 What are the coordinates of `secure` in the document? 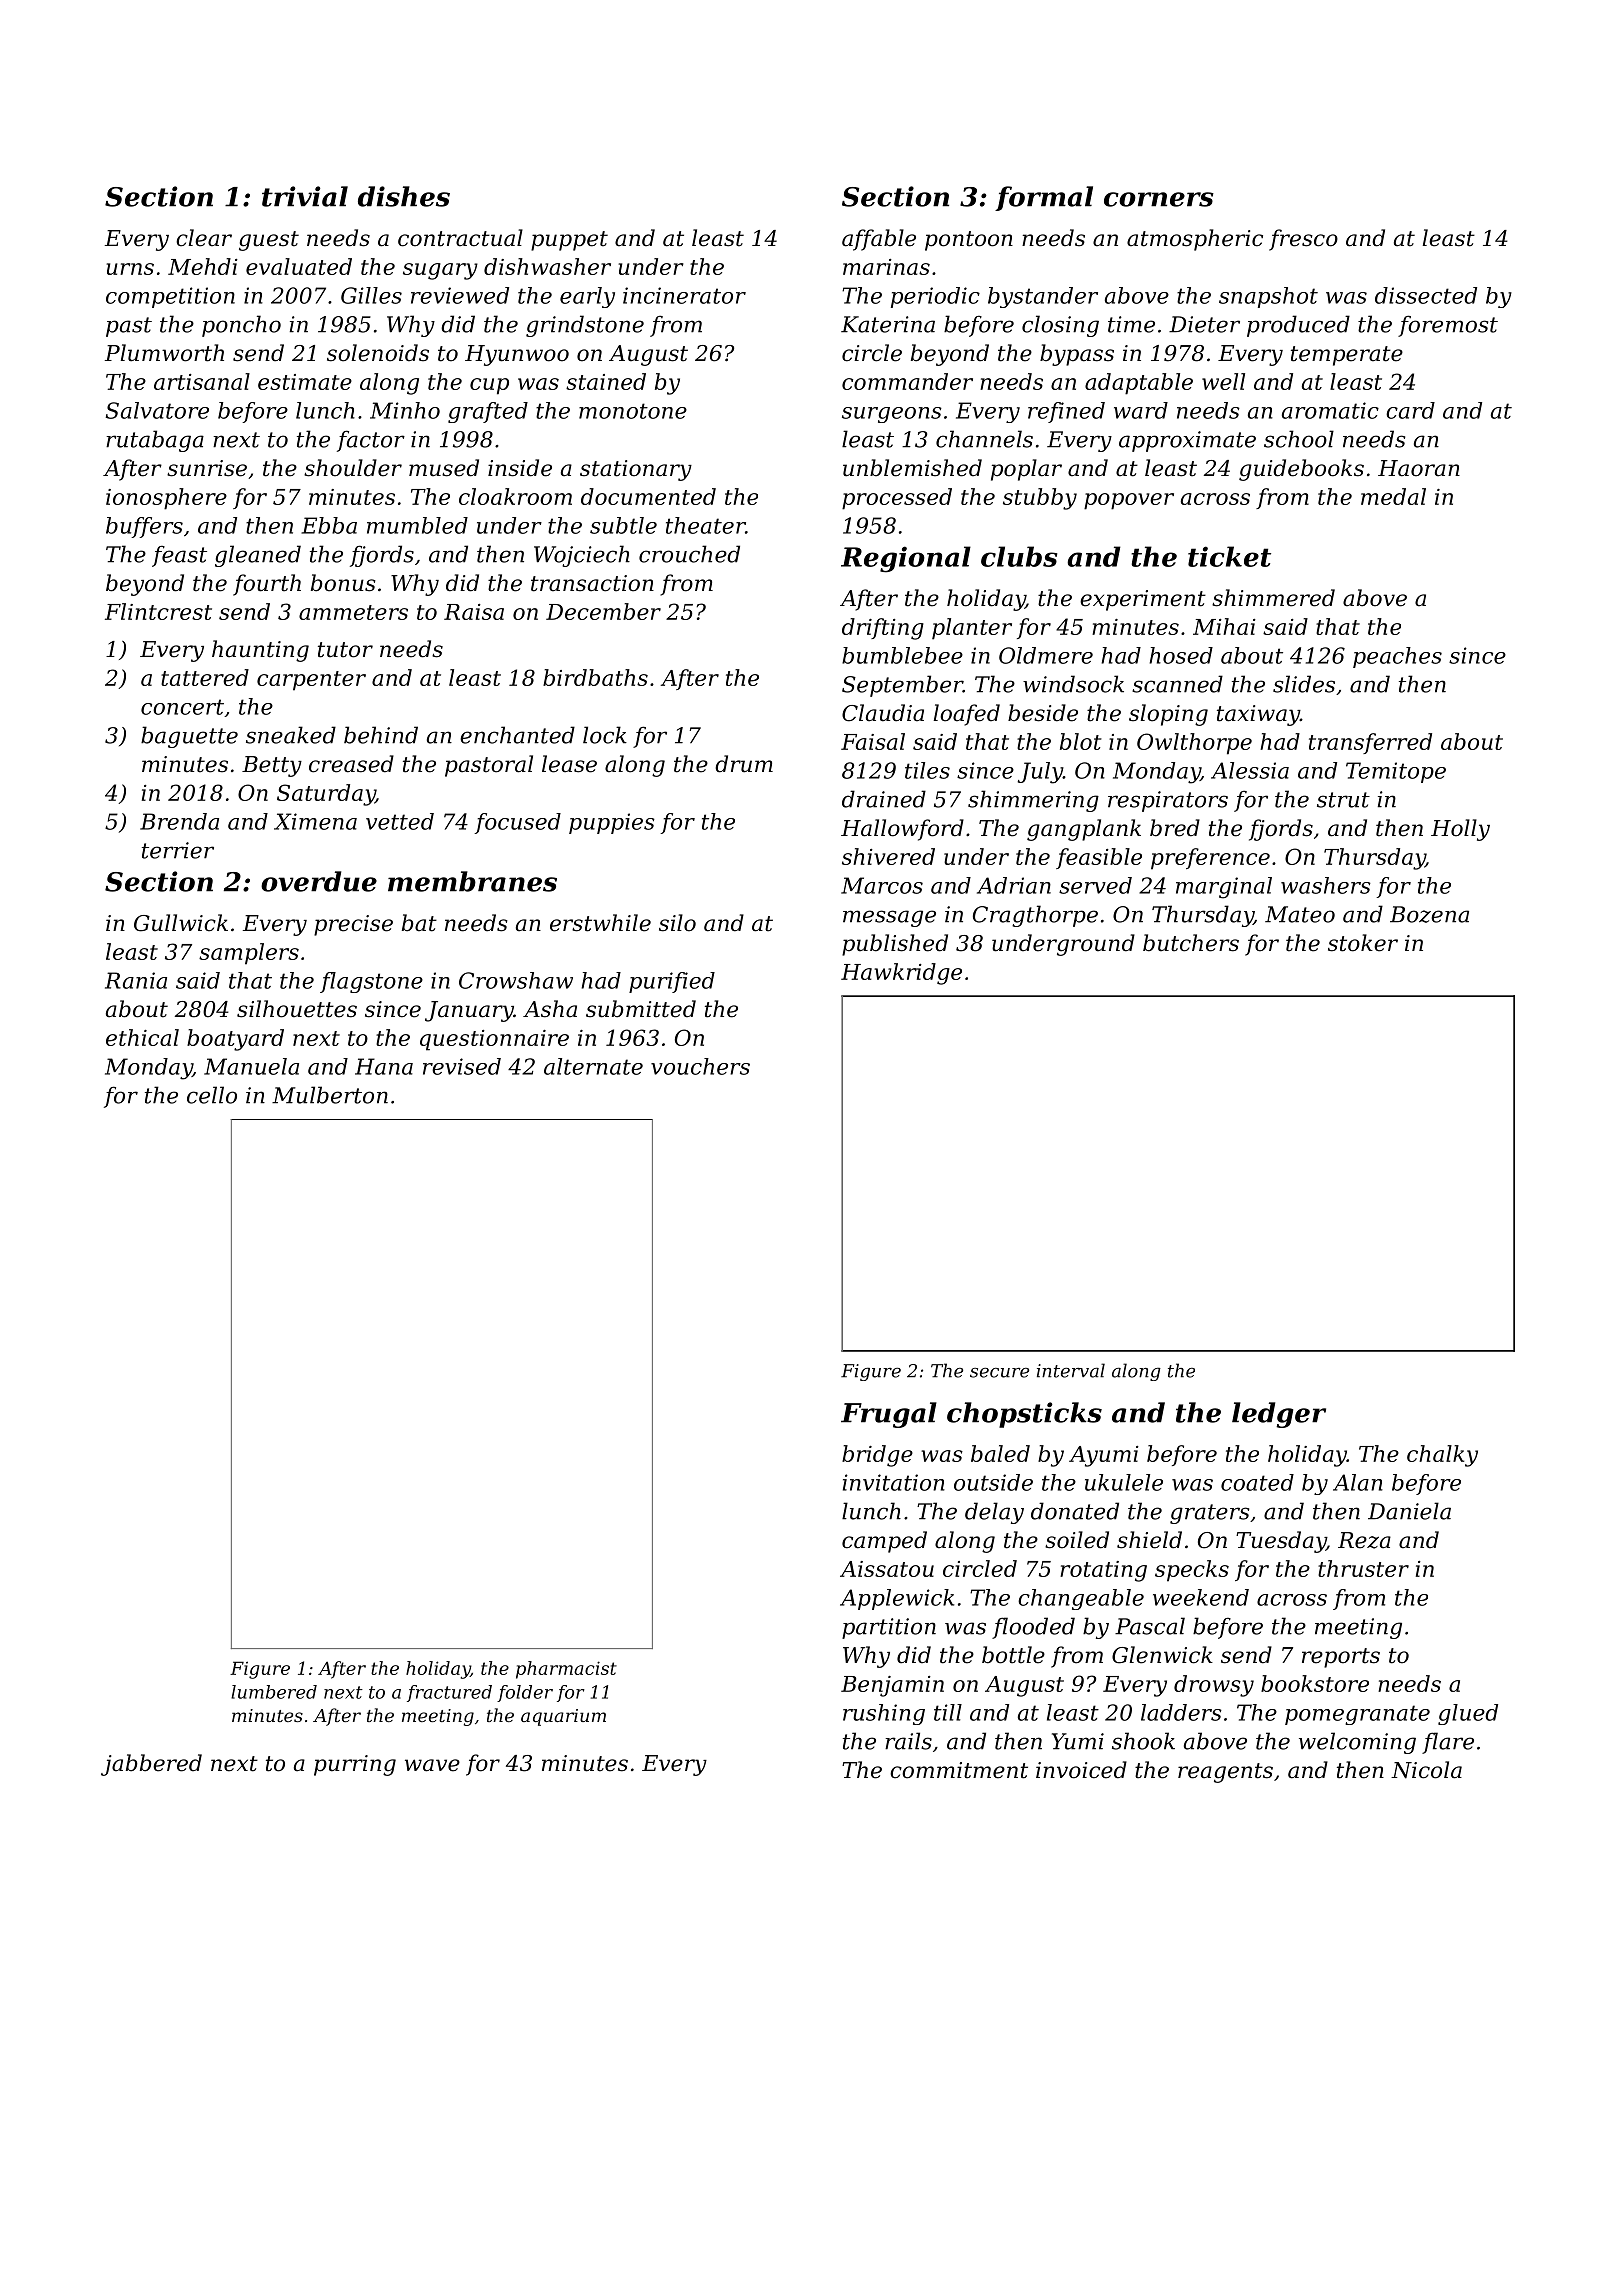 It's located at (999, 1373).
